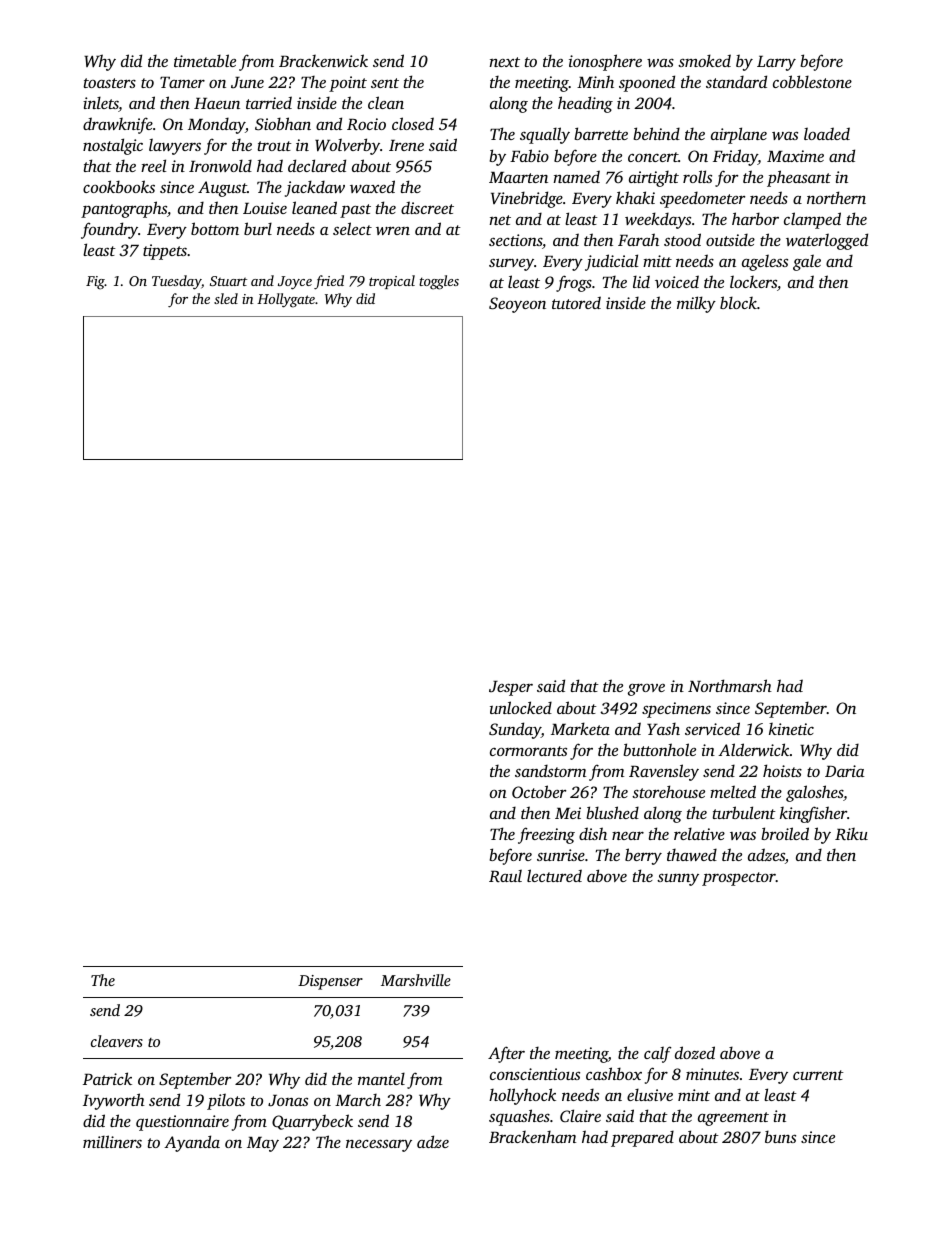 The image size is (952, 1233). Describe the element at coordinates (646, 690) in the document. I see `grove` at that location.
